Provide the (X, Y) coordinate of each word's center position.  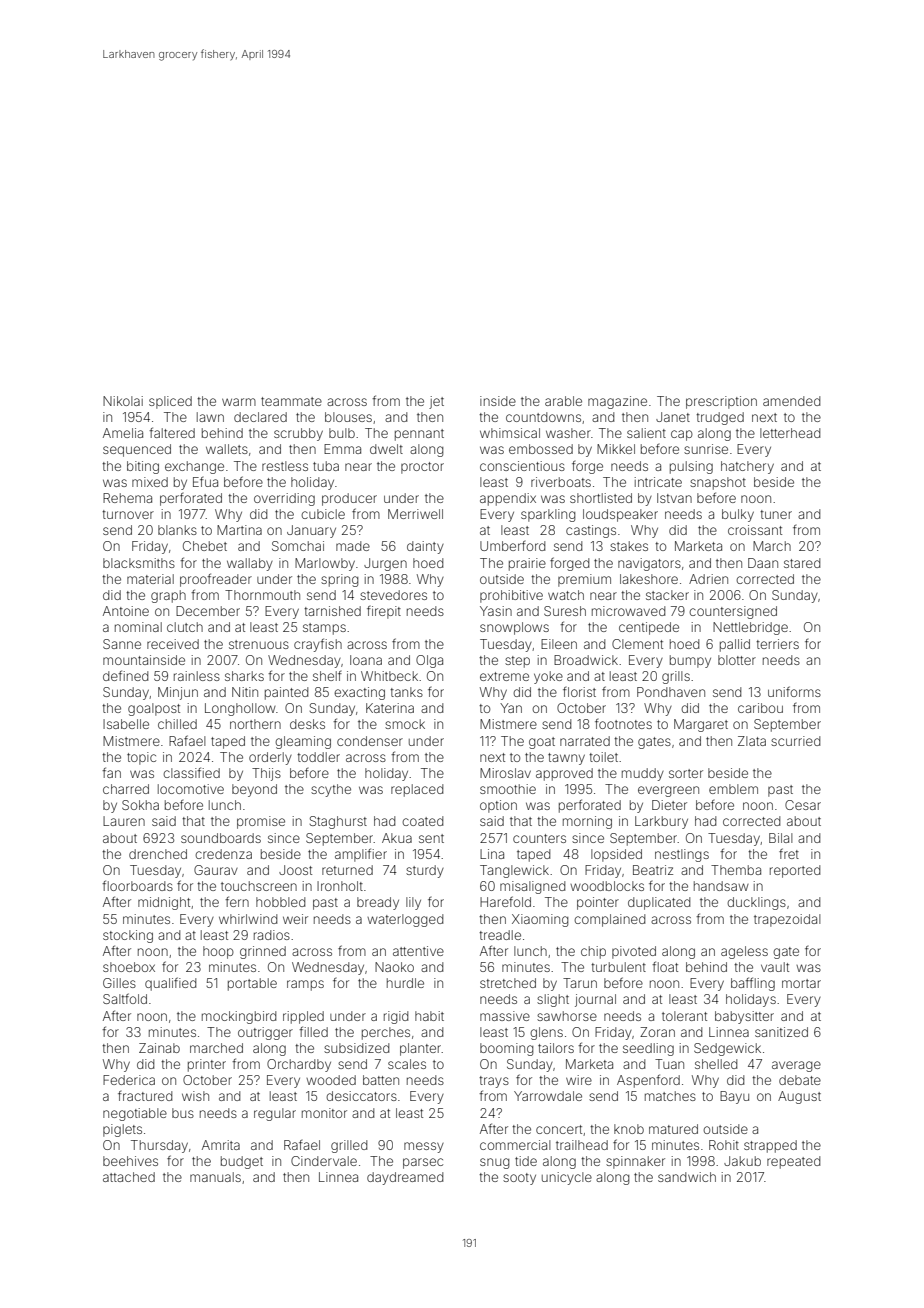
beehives (130, 1161)
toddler (318, 757)
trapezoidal (787, 920)
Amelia (123, 433)
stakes (629, 546)
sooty (519, 1179)
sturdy (425, 871)
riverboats (561, 482)
